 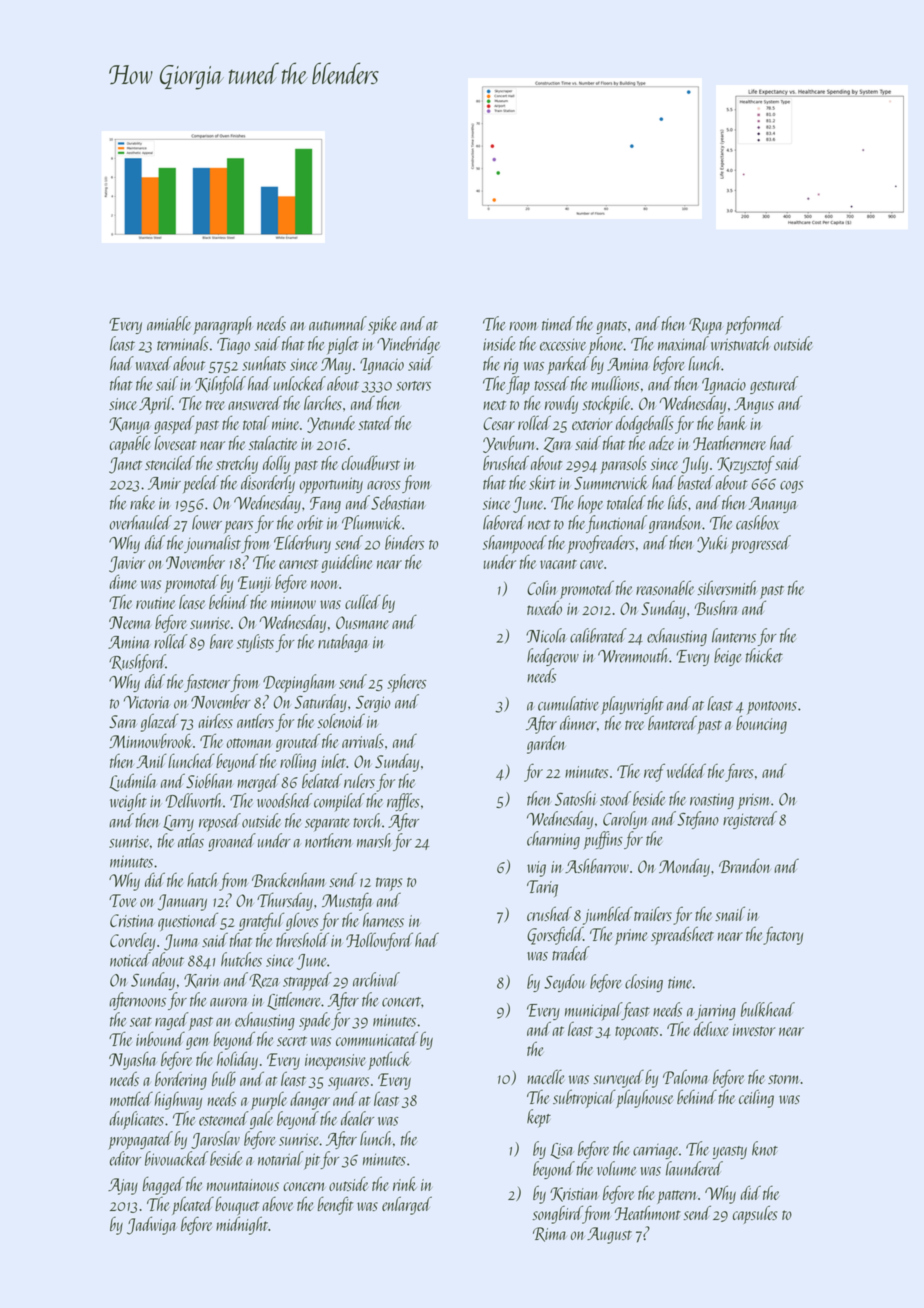 I want to click on garden, so click(x=546, y=744).
